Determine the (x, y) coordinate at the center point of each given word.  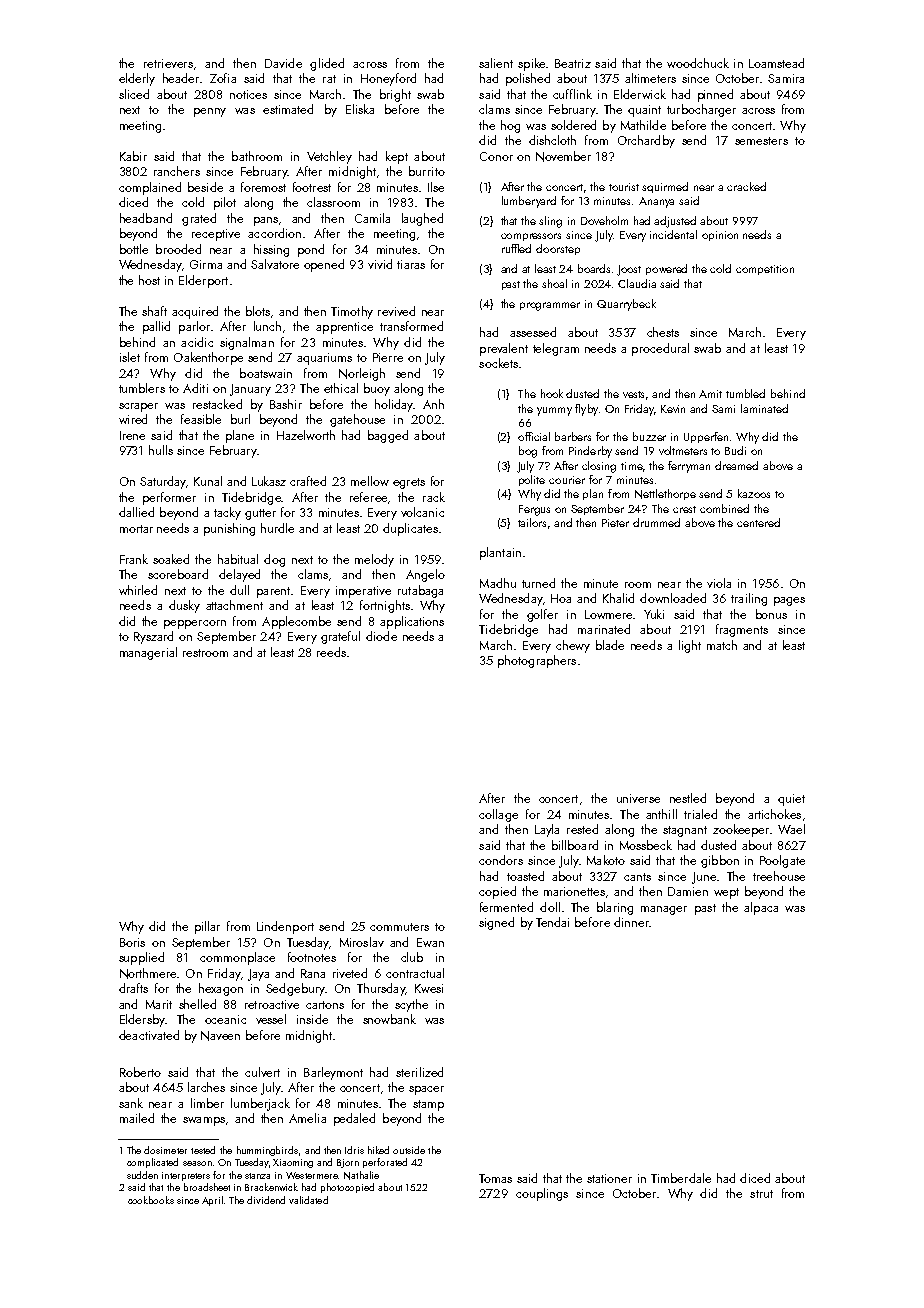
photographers (537, 661)
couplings (542, 1194)
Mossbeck (646, 845)
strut (761, 1194)
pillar (207, 927)
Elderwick (640, 94)
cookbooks (151, 1200)
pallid (156, 327)
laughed (422, 219)
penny (210, 112)
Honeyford (388, 79)
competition (765, 270)
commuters (399, 927)
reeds (331, 652)
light (690, 646)
